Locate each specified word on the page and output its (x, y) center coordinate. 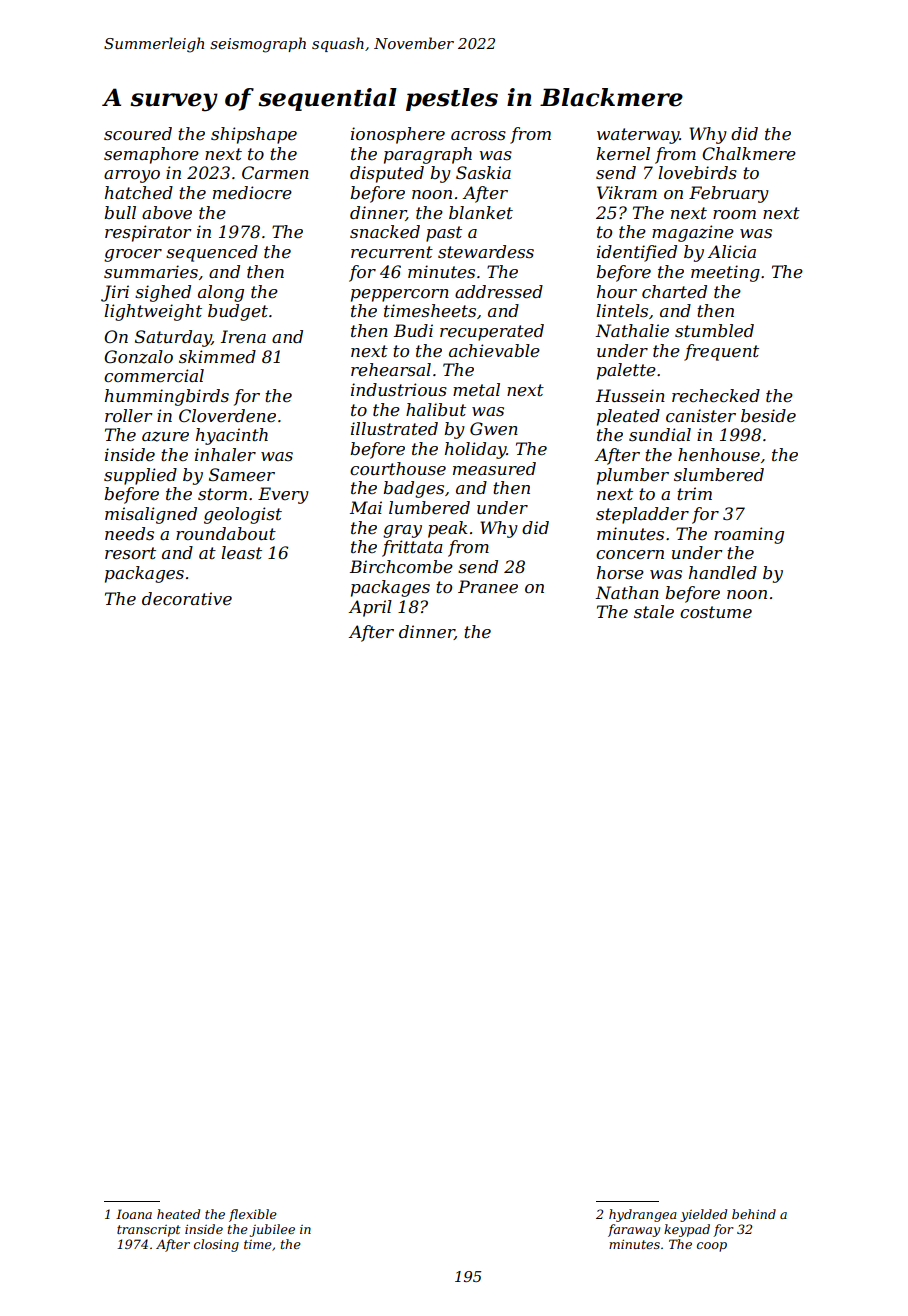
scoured (138, 133)
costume (716, 612)
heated (178, 1214)
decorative (187, 598)
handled (723, 572)
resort (130, 553)
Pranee (488, 586)
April (370, 608)
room (734, 214)
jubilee (272, 1230)
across (478, 135)
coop (712, 1247)
